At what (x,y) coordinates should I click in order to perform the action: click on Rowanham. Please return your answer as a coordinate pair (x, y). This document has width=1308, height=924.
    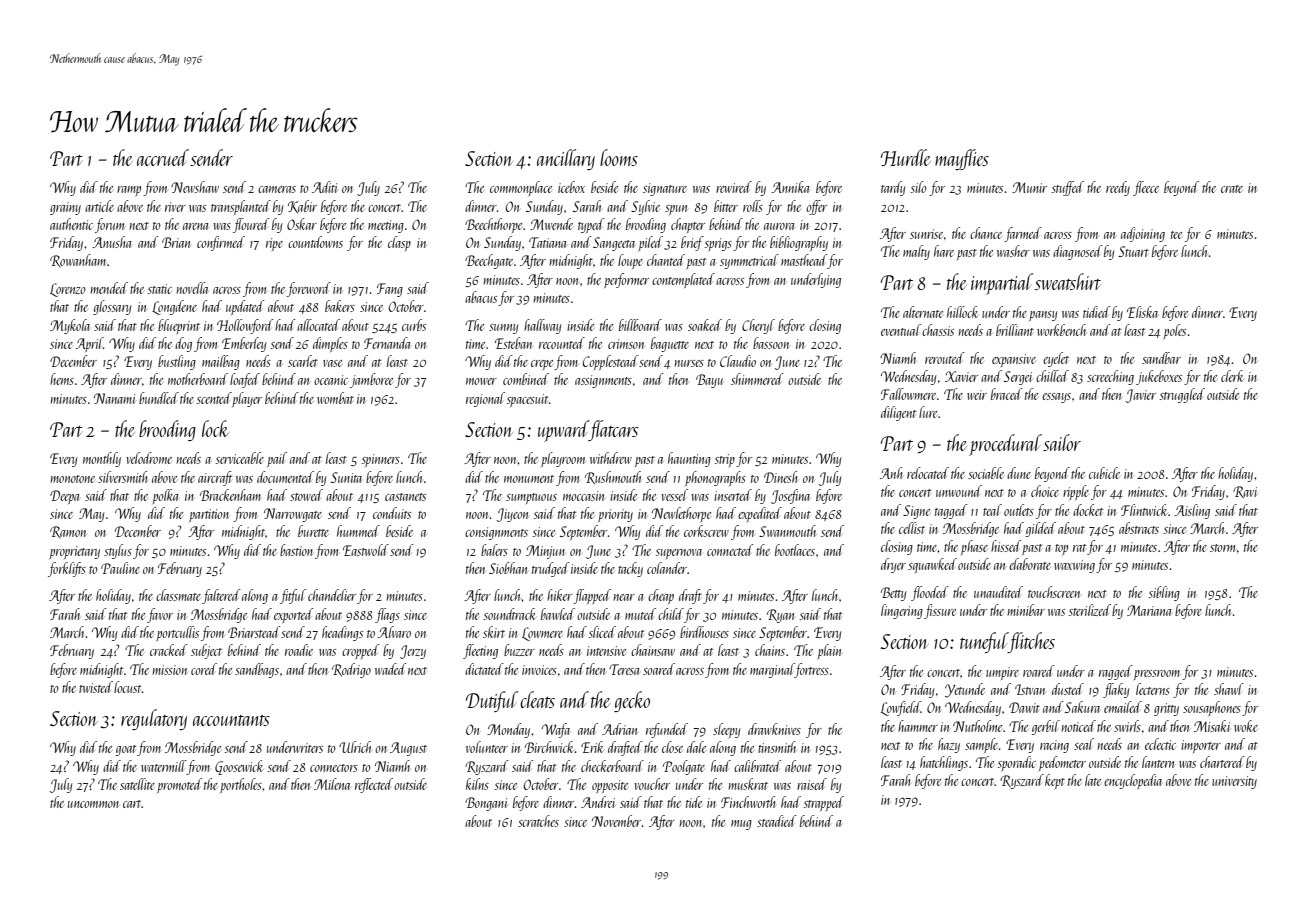
    Looking at the image, I should click on (79, 260).
